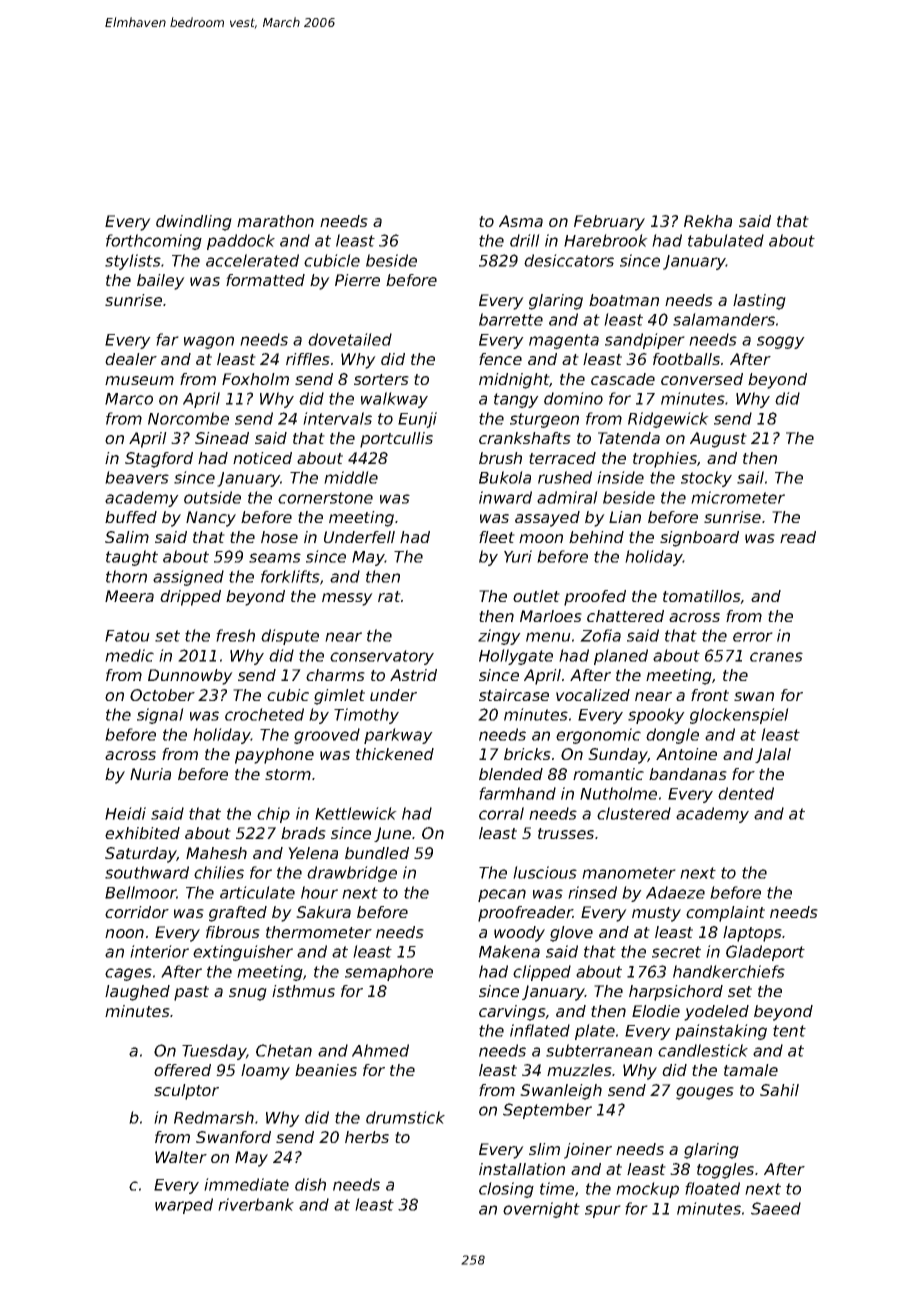 This page has height=1308, width=924. Describe the element at coordinates (214, 1117) in the page. I see `Redmarsh` at that location.
